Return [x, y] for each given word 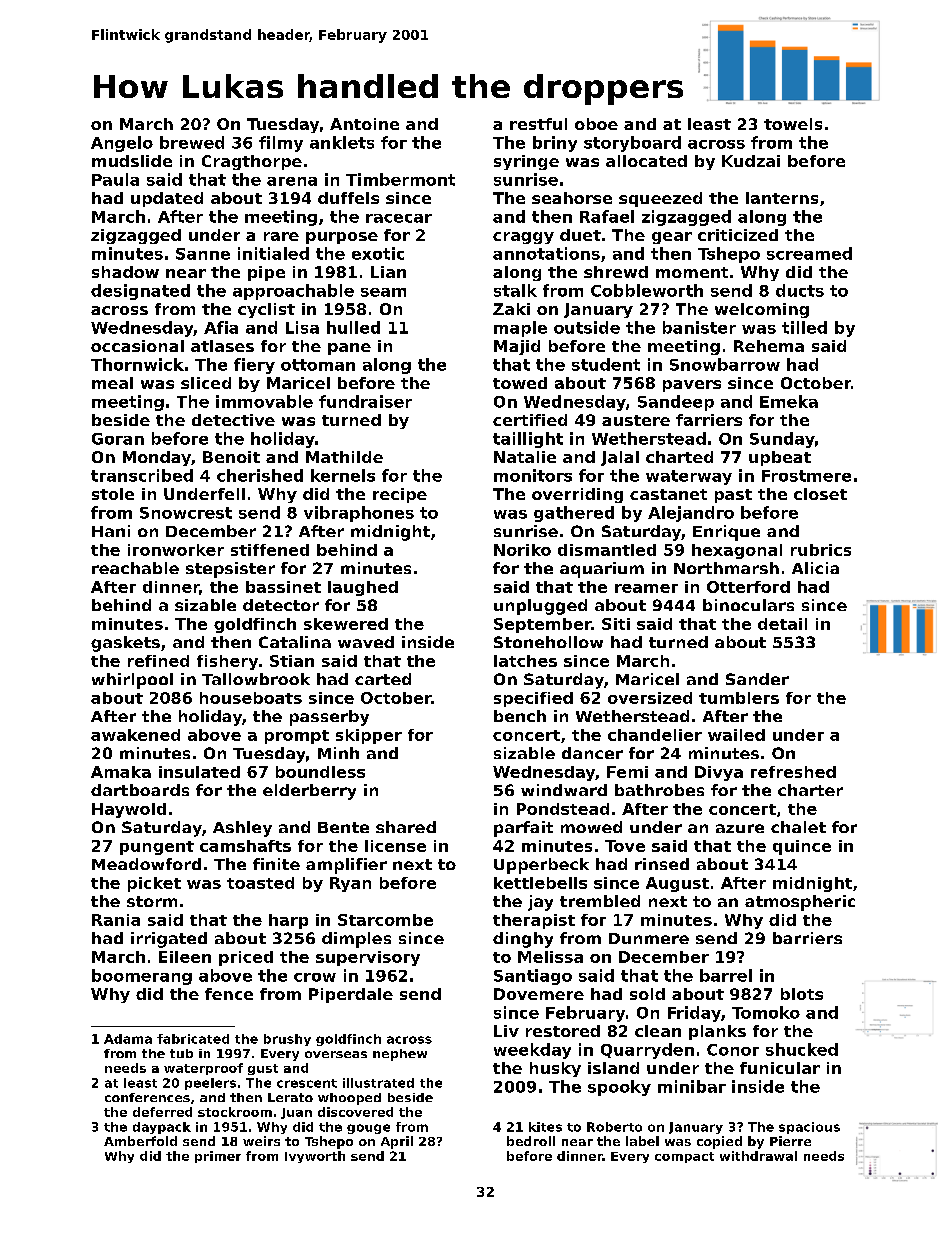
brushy [287, 1040]
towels [793, 124]
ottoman [318, 365]
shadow [125, 272]
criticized [738, 235]
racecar [399, 218]
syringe [526, 162]
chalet [798, 827]
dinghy [523, 940]
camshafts [245, 846]
